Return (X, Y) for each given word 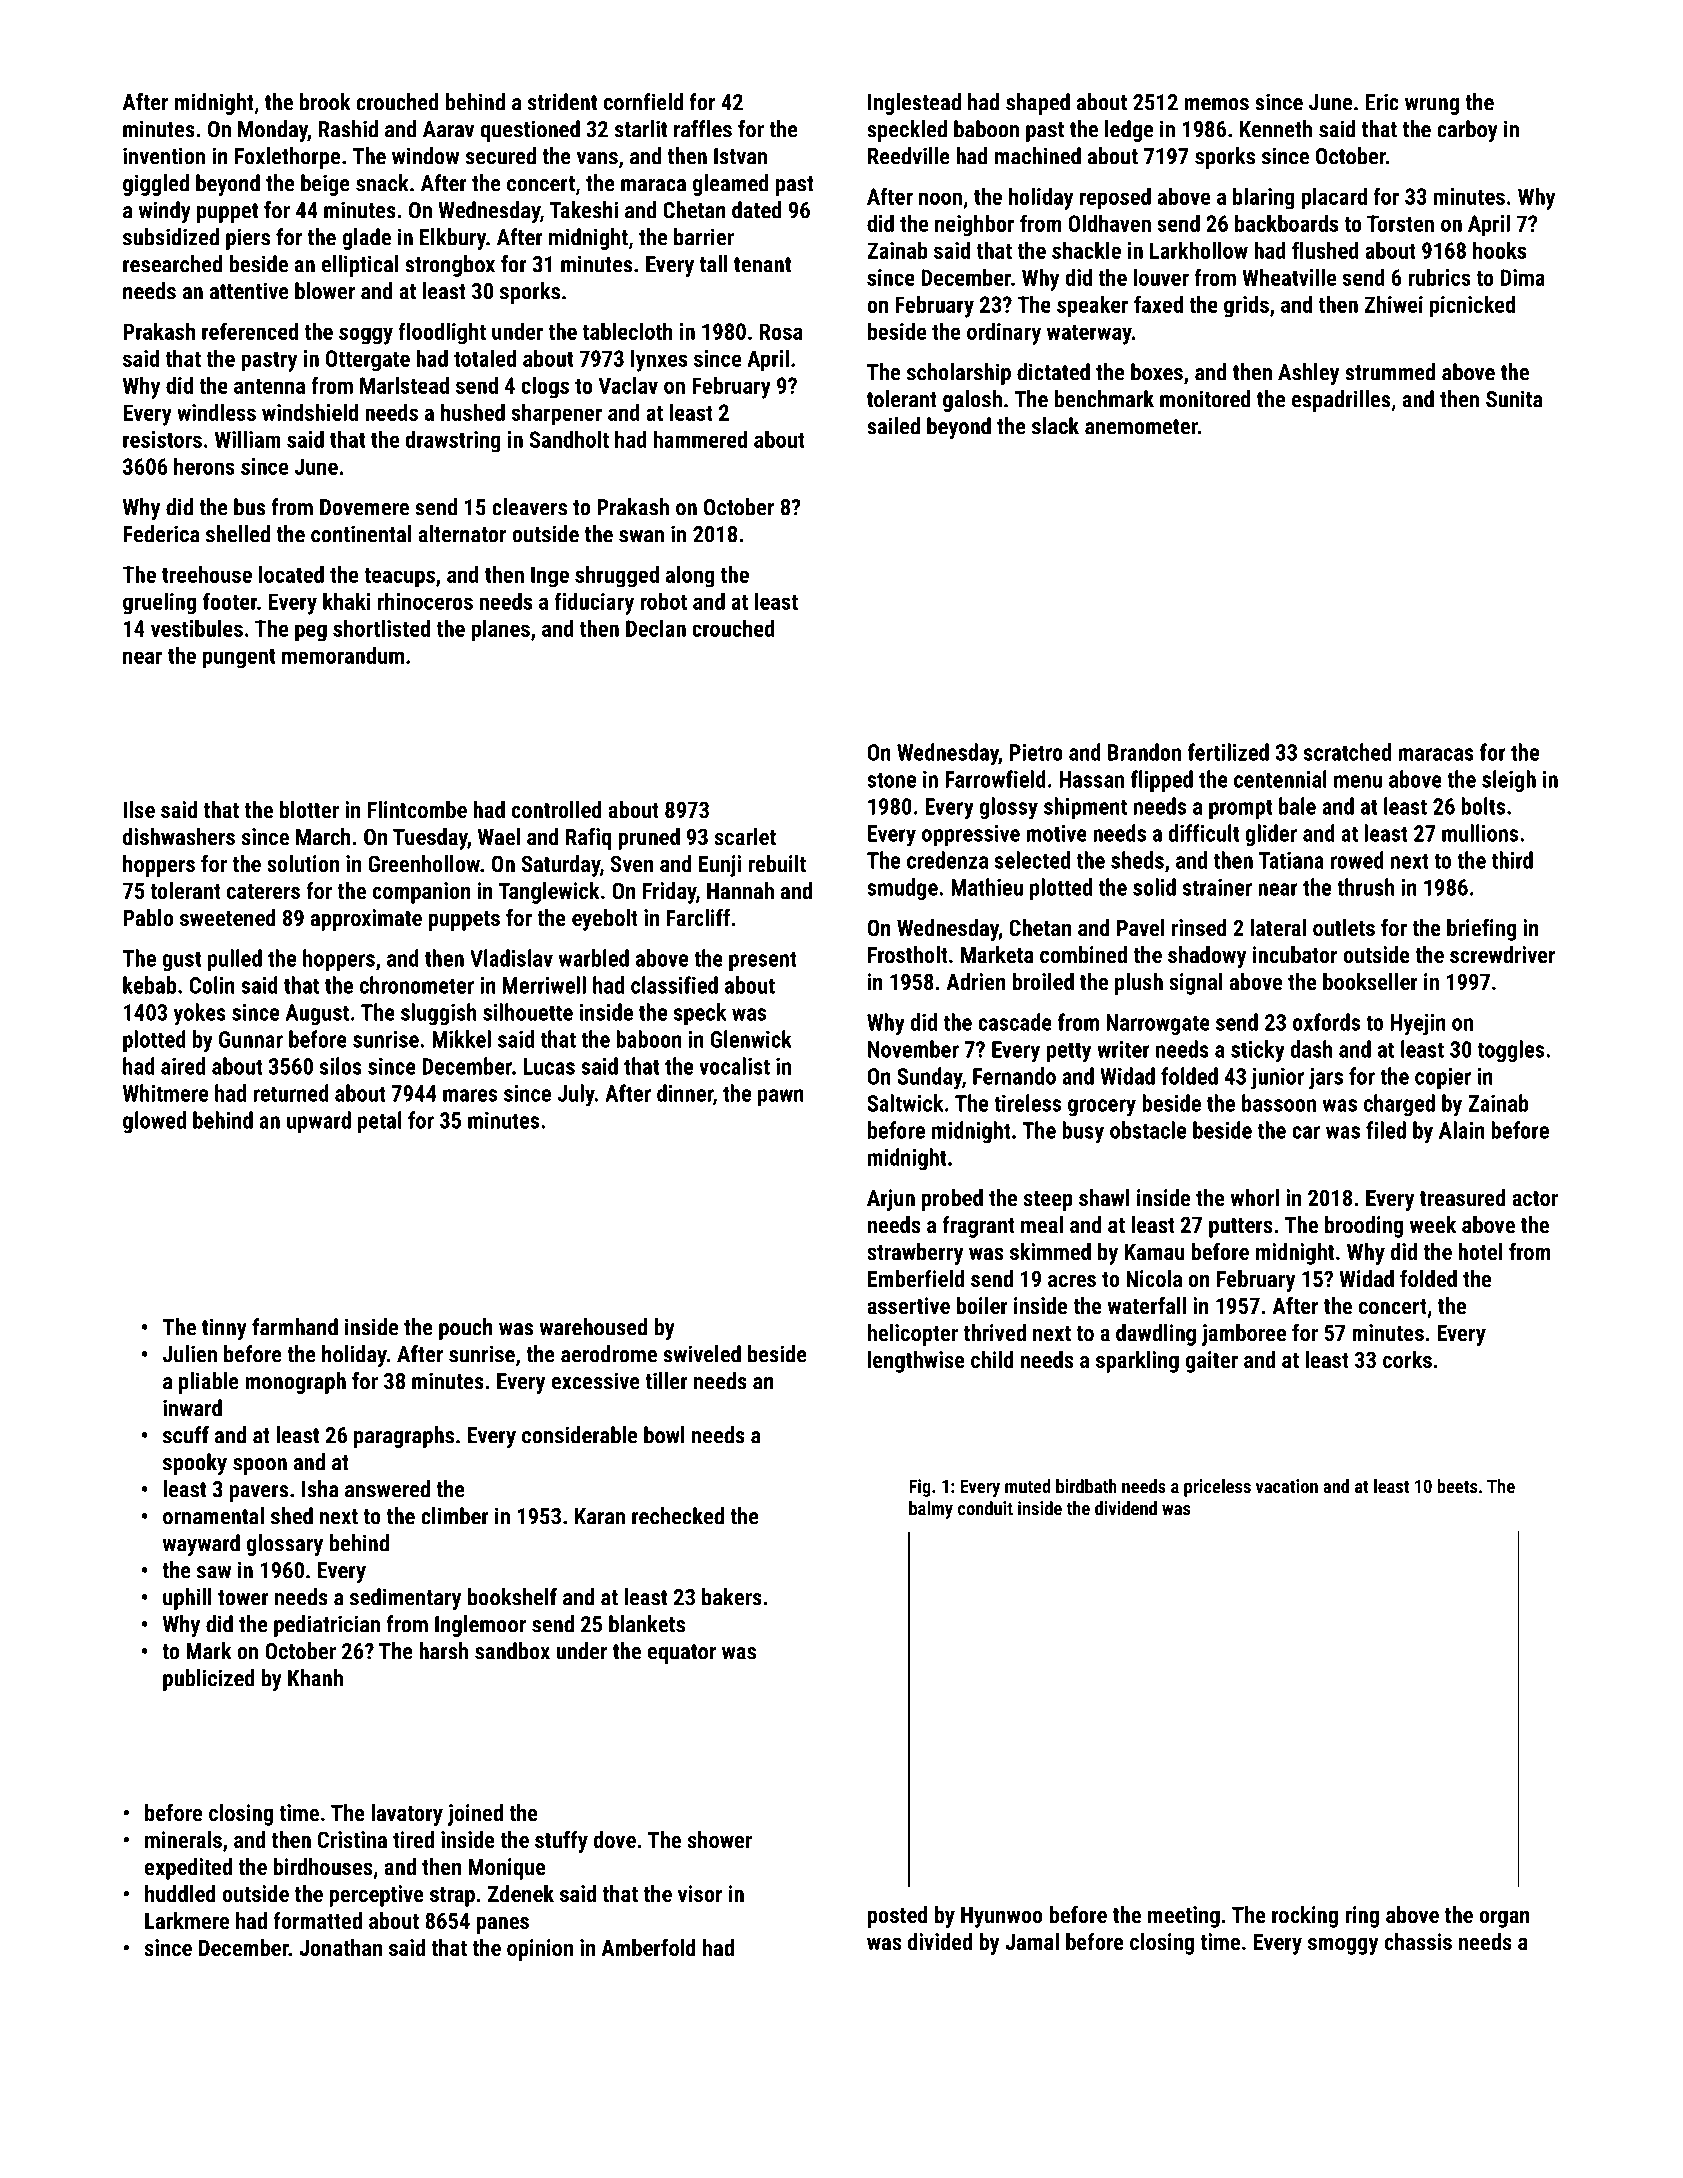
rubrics (1439, 277)
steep (1048, 1201)
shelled (238, 534)
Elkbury (453, 239)
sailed (893, 426)
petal (379, 1122)
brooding (1364, 1227)
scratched (1347, 752)
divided (940, 1941)
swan (641, 536)
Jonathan (340, 1947)
